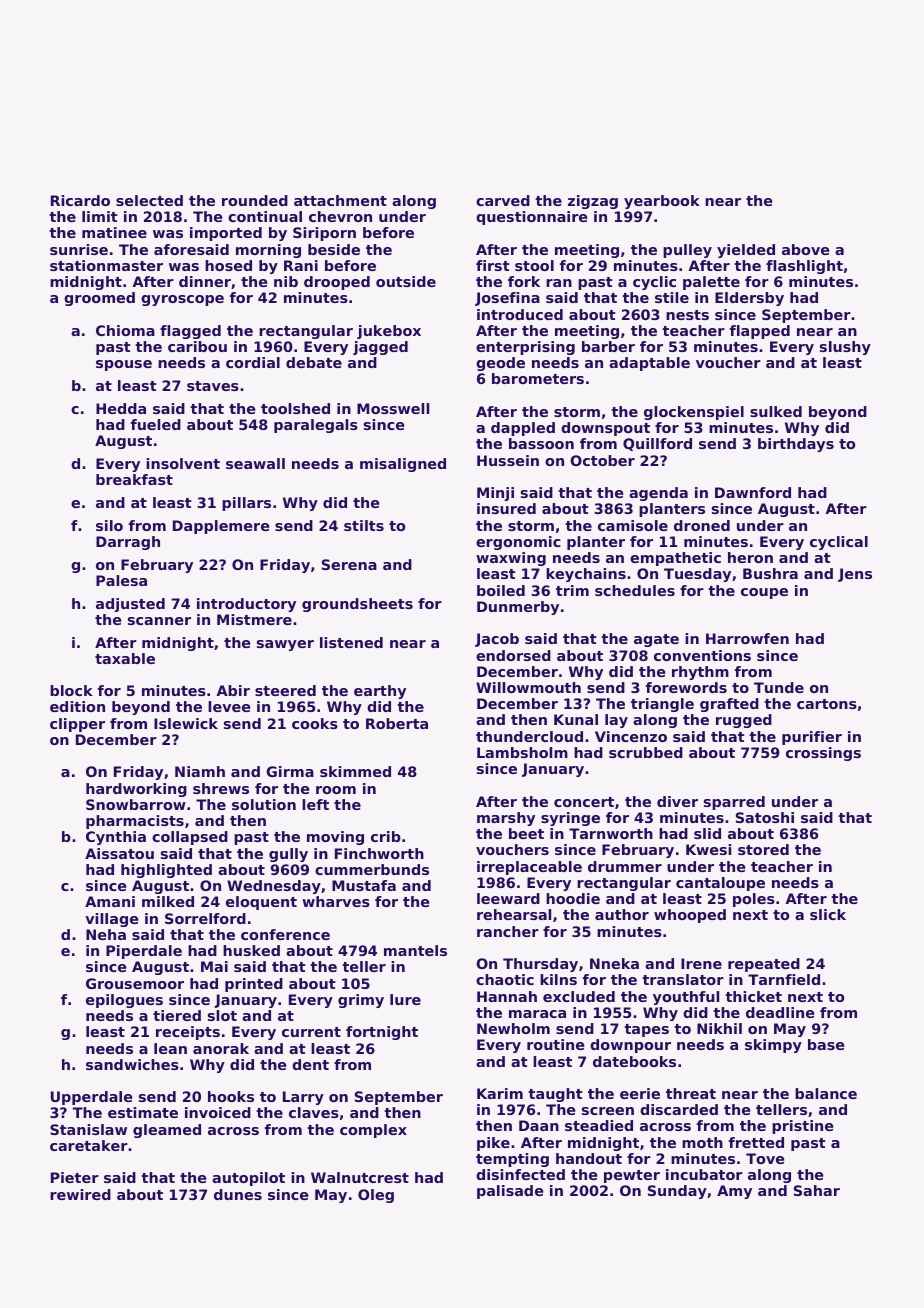 This screenshot has width=924, height=1308. Describe the element at coordinates (508, 898) in the screenshot. I see `leeward` at that location.
